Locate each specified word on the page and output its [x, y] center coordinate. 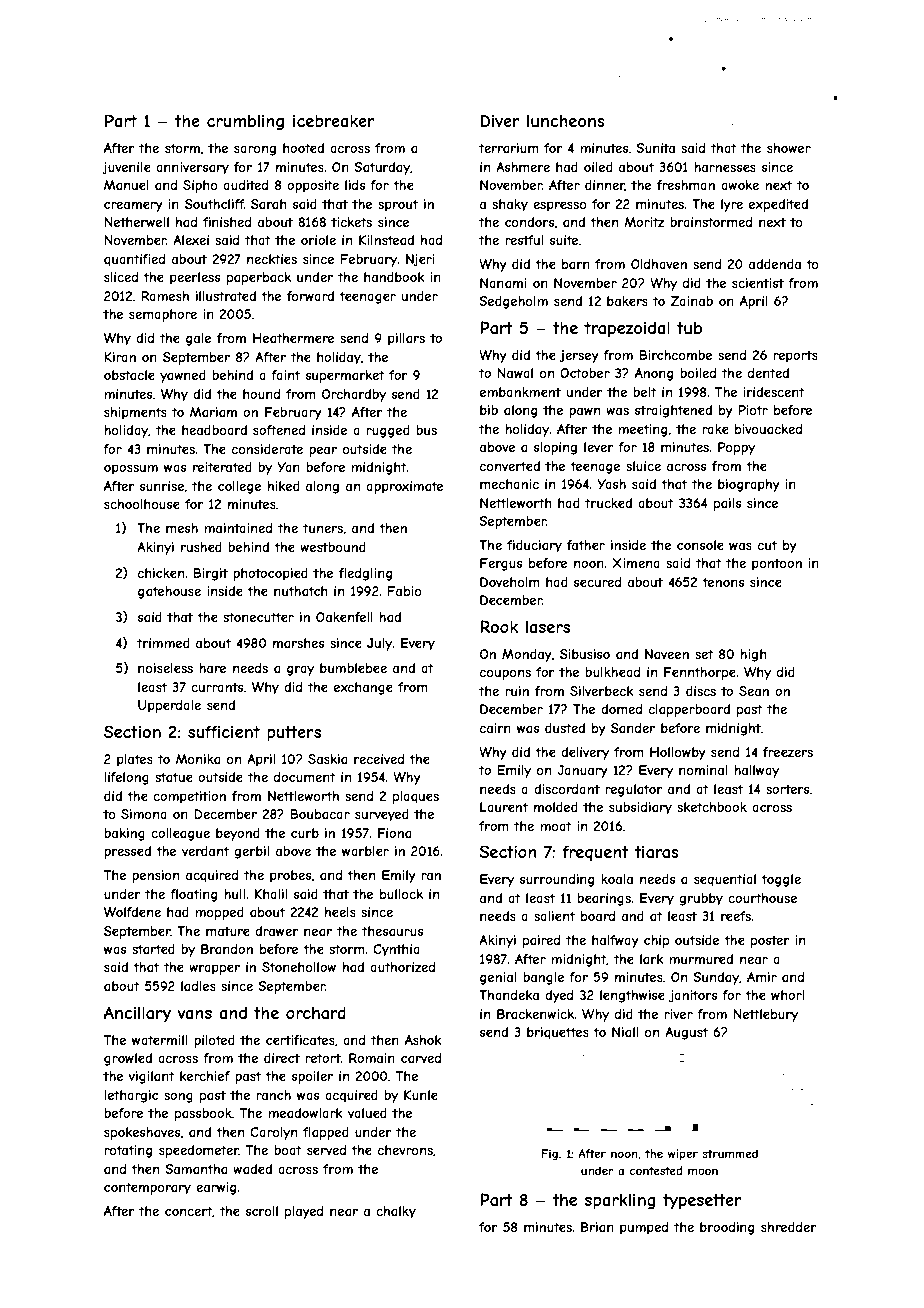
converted [510, 466]
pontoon [777, 564]
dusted [565, 728]
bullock [401, 894]
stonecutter [258, 617]
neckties [272, 259]
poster [770, 941]
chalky [396, 1212]
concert [189, 1211]
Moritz [644, 222]
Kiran [120, 357]
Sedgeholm [513, 302]
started [153, 949]
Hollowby [678, 753]
